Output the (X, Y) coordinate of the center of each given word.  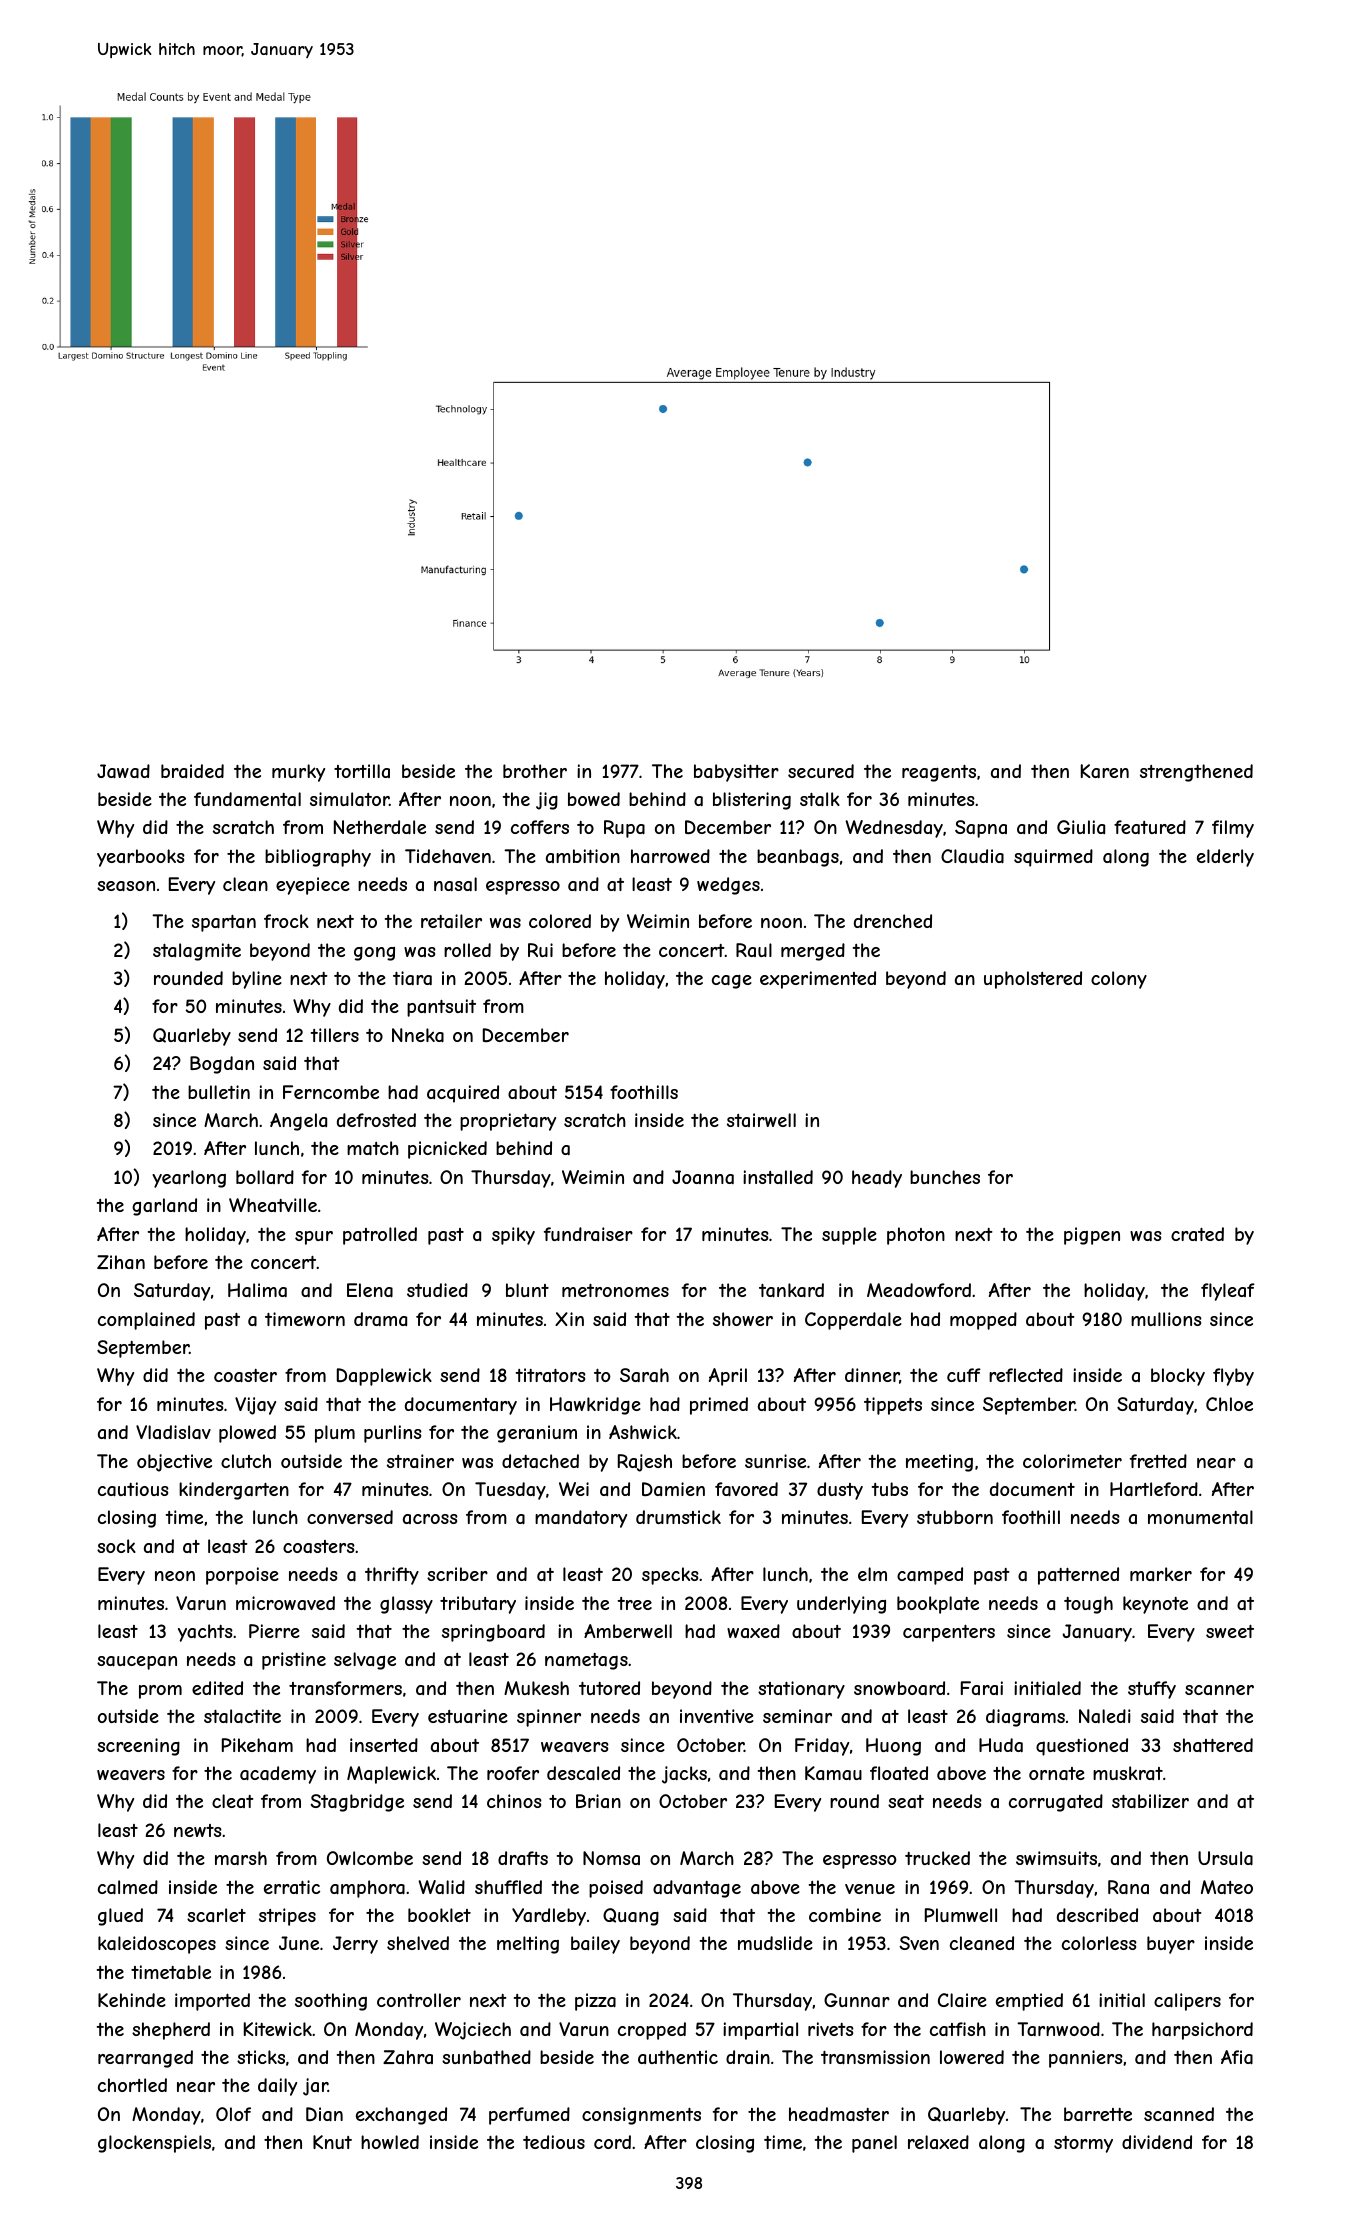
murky (298, 773)
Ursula (1225, 1858)
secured (821, 771)
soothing (331, 2002)
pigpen (1092, 1236)
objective (174, 1463)
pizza (595, 2002)
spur (314, 1238)
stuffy (1152, 1690)
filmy (1233, 829)
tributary (478, 1605)
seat (906, 1801)
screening (138, 1747)
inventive (717, 1716)
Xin (569, 1319)
